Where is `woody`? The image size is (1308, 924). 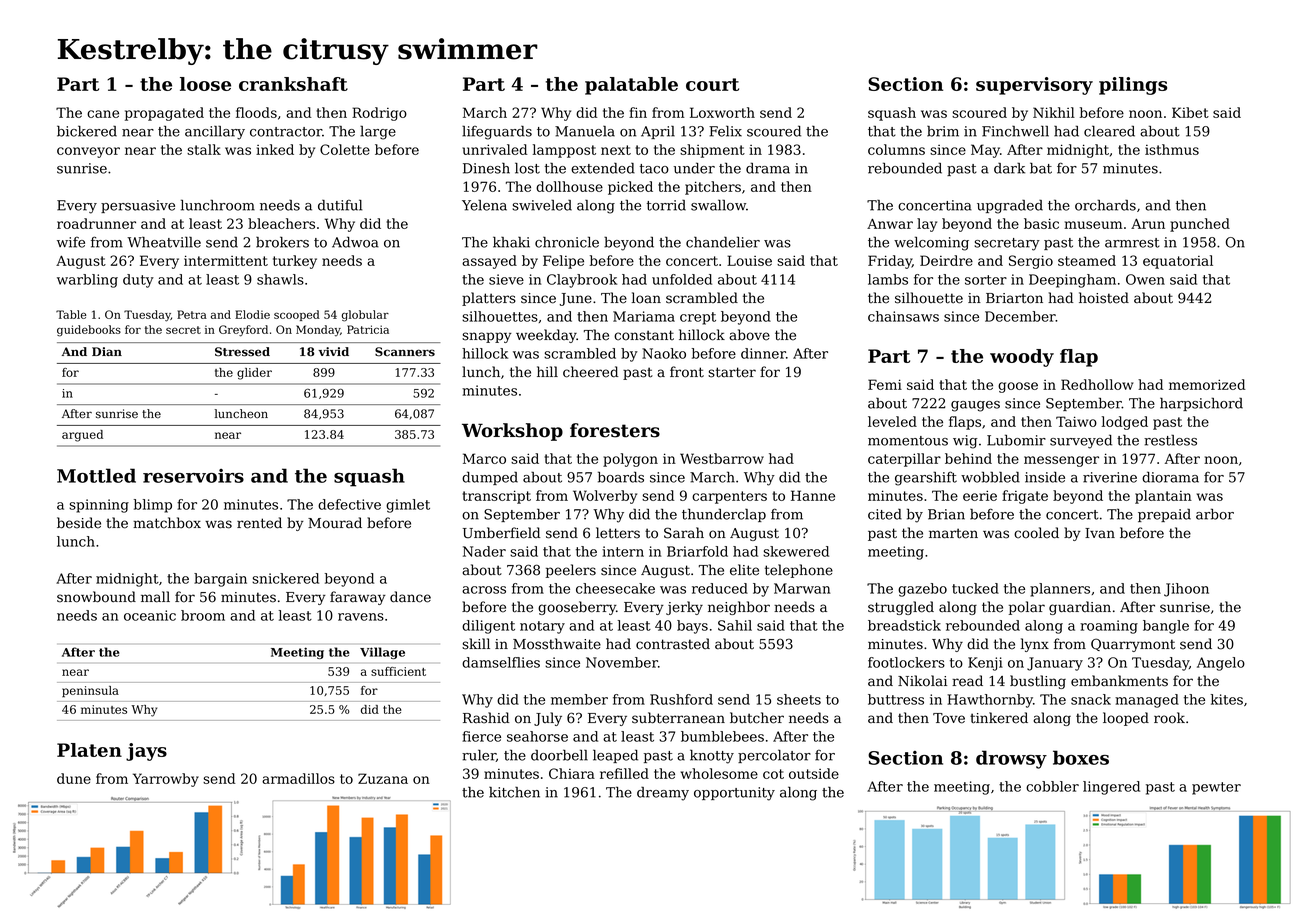 woody is located at coordinates (1022, 358).
